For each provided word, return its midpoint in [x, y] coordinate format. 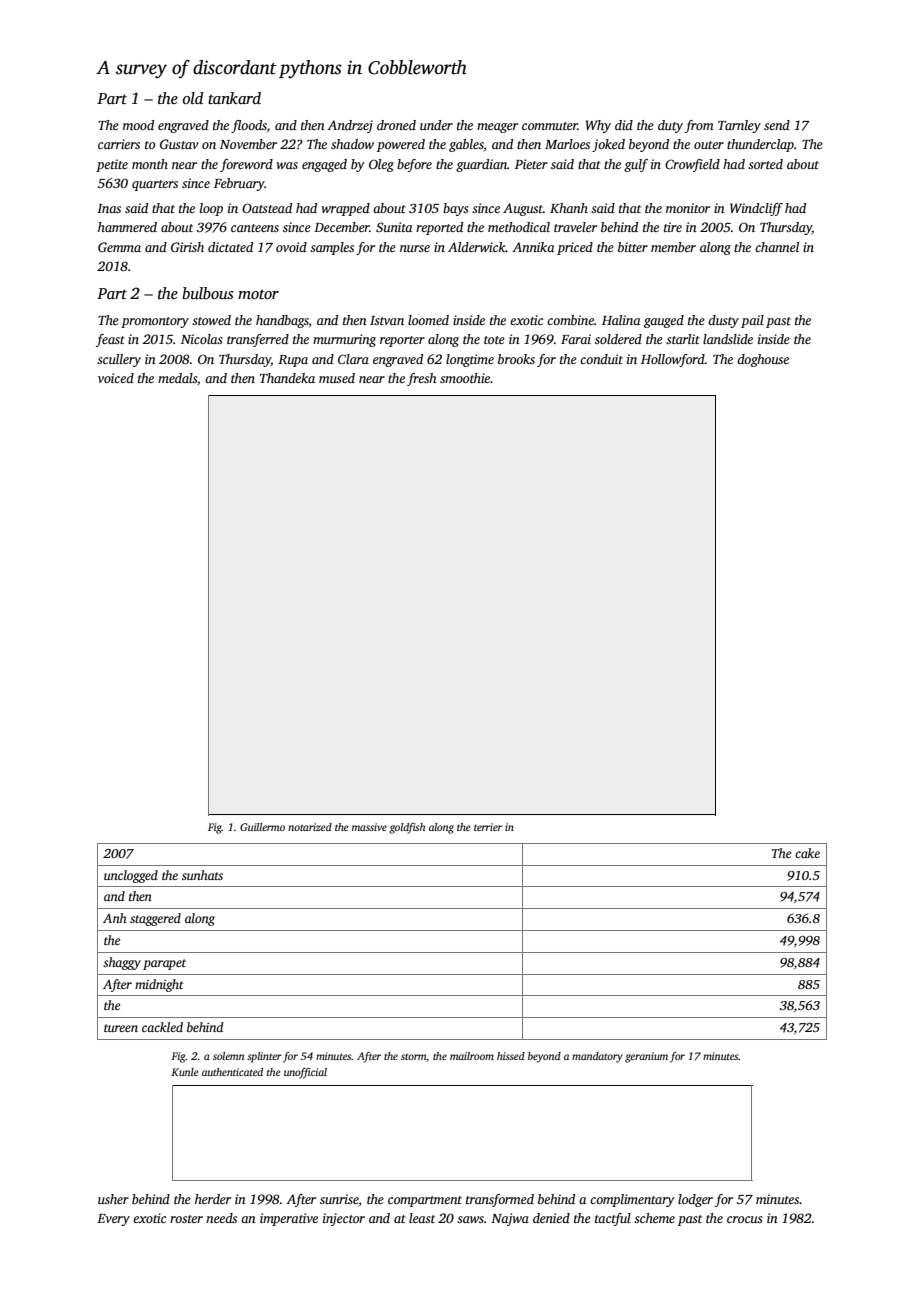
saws [470, 1219]
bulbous [207, 293]
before [414, 165]
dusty [723, 321]
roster [186, 1219]
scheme [654, 1218]
